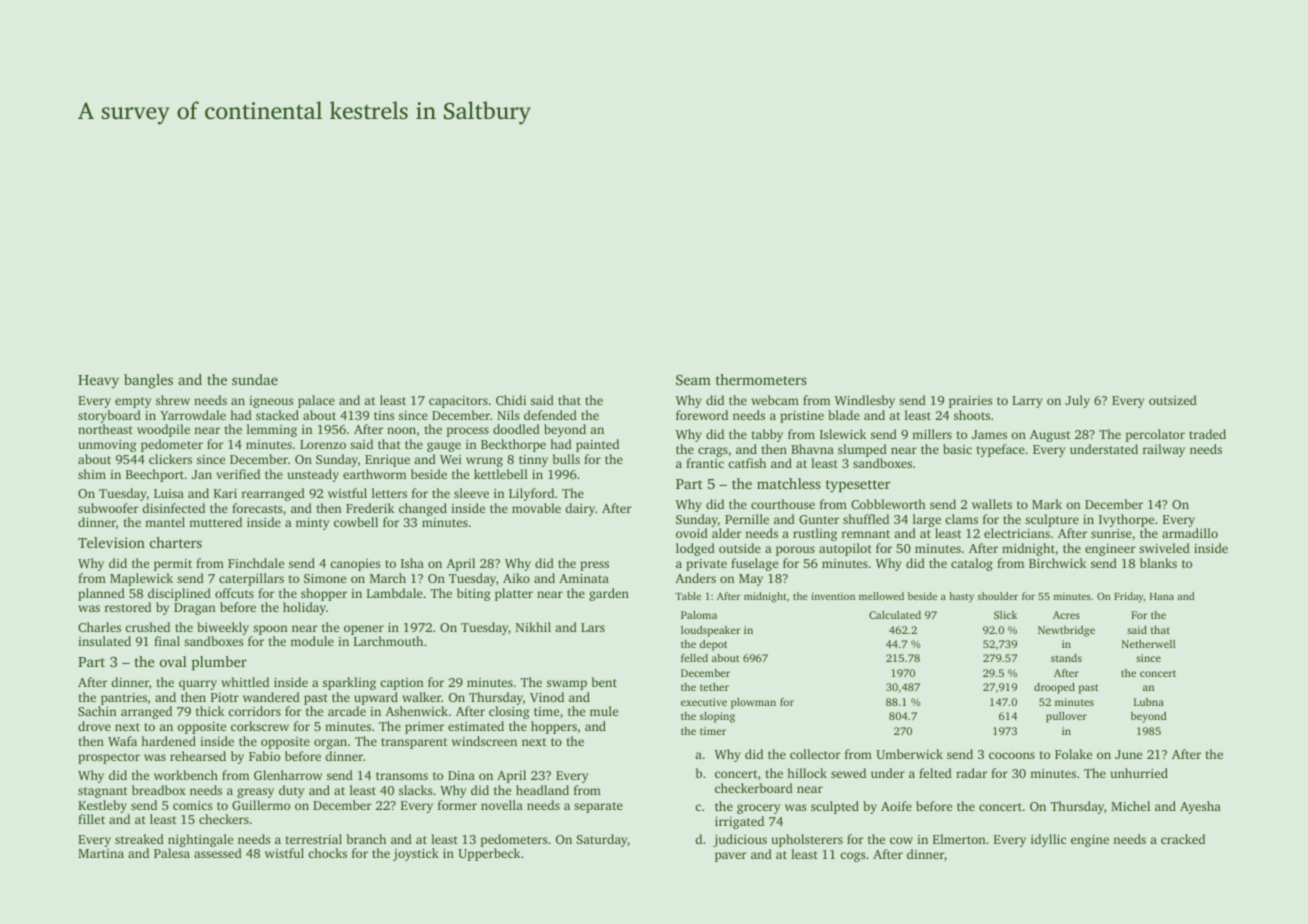 Image resolution: width=1308 pixels, height=924 pixels. Describe the element at coordinates (198, 756) in the page. I see `rehearsed` at that location.
